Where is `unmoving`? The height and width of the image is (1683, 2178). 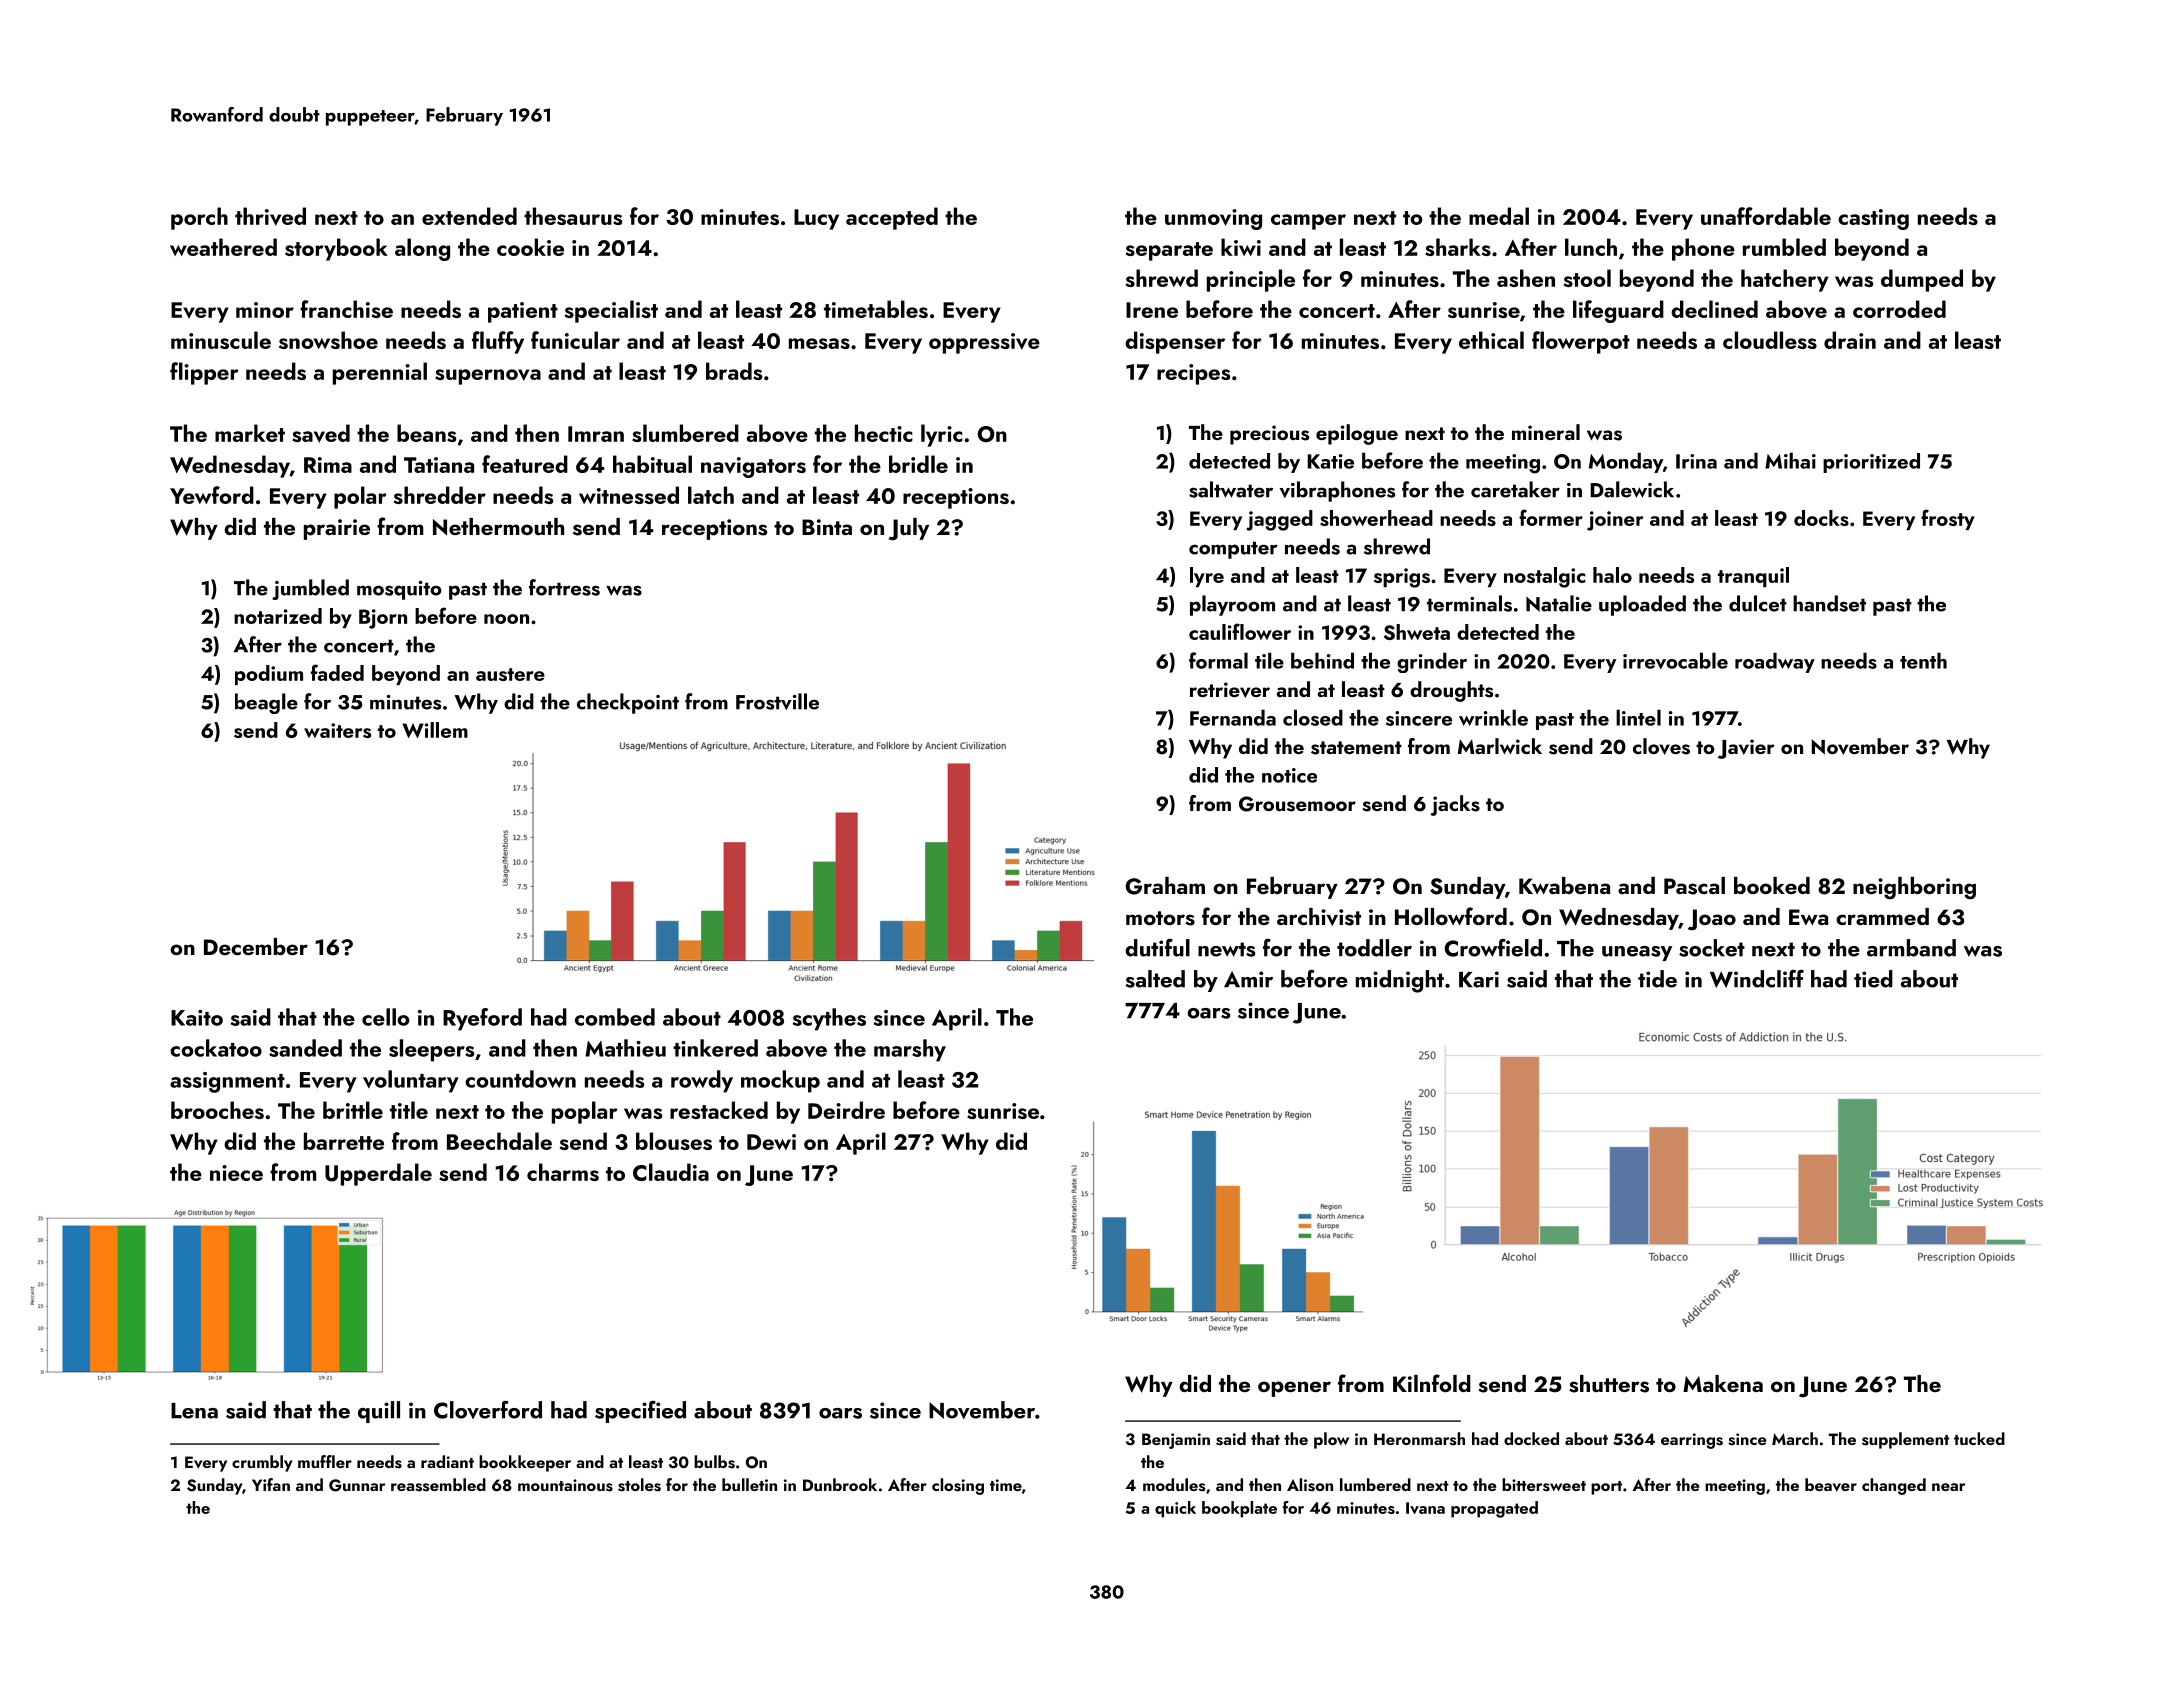 unmoving is located at coordinates (1213, 219).
